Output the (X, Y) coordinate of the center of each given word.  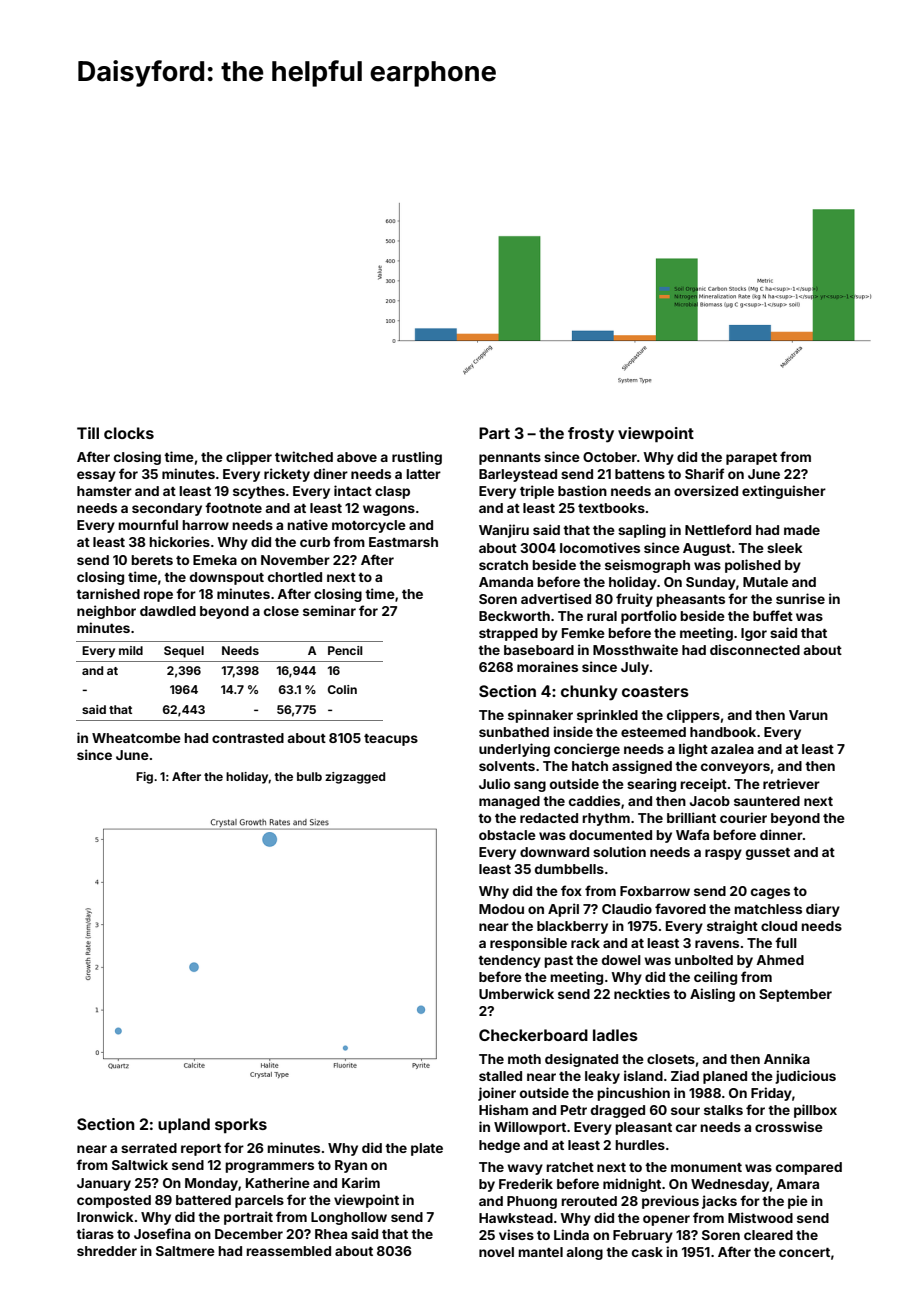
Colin (342, 689)
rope (158, 596)
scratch (503, 565)
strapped (508, 634)
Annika (787, 1058)
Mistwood (760, 1217)
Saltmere (185, 1251)
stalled (500, 1076)
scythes (259, 492)
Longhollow (349, 1218)
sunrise (800, 598)
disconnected (755, 649)
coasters (655, 691)
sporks (241, 1125)
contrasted (248, 738)
